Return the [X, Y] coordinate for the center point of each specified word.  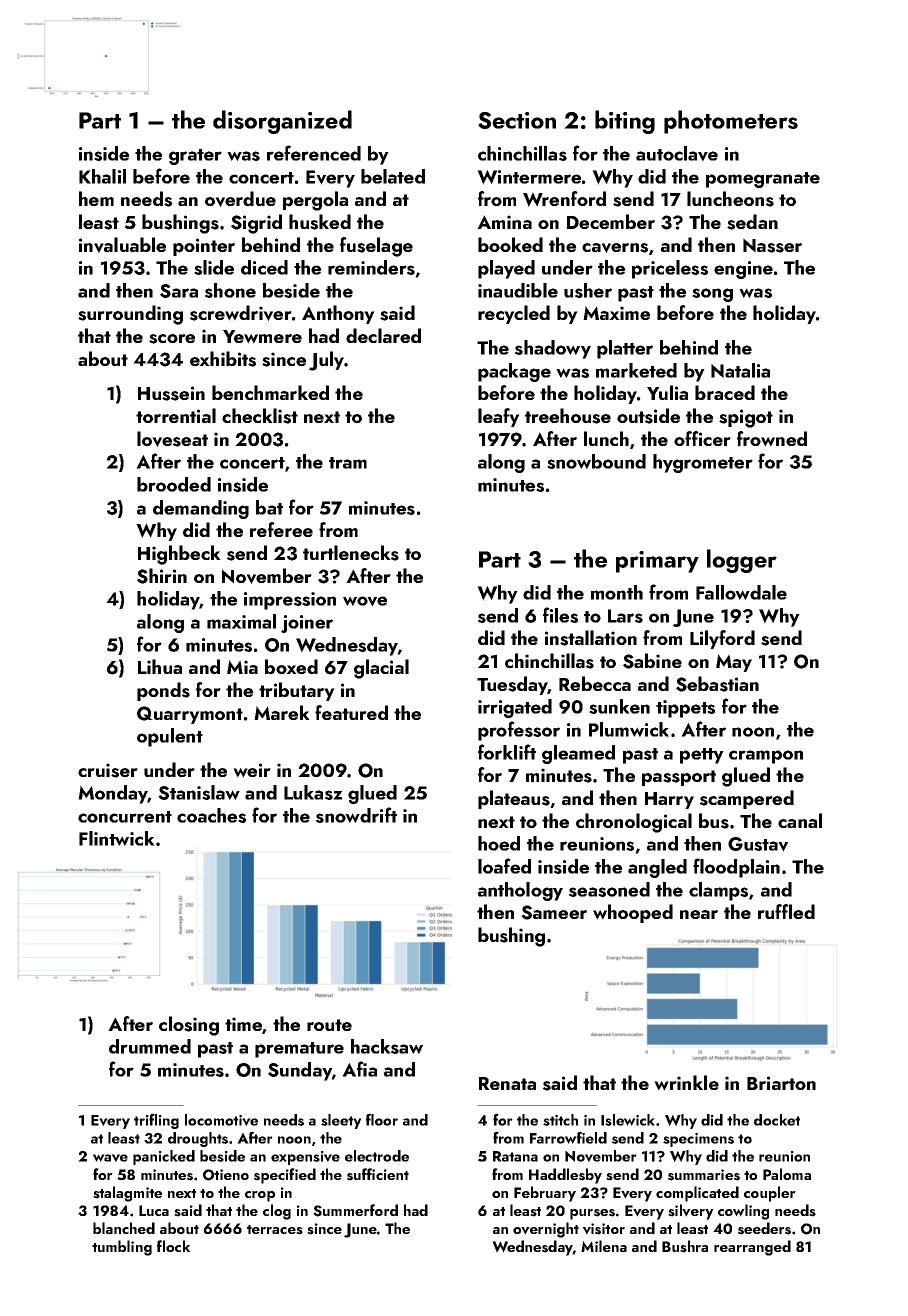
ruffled [786, 911]
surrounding [130, 315]
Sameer [554, 912]
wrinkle [686, 1083]
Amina [504, 222]
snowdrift [356, 815]
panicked [164, 1157]
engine [743, 270]
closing [189, 1026]
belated [393, 176]
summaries [704, 1175]
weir [252, 770]
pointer [204, 247]
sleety [341, 1121]
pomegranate [763, 180]
